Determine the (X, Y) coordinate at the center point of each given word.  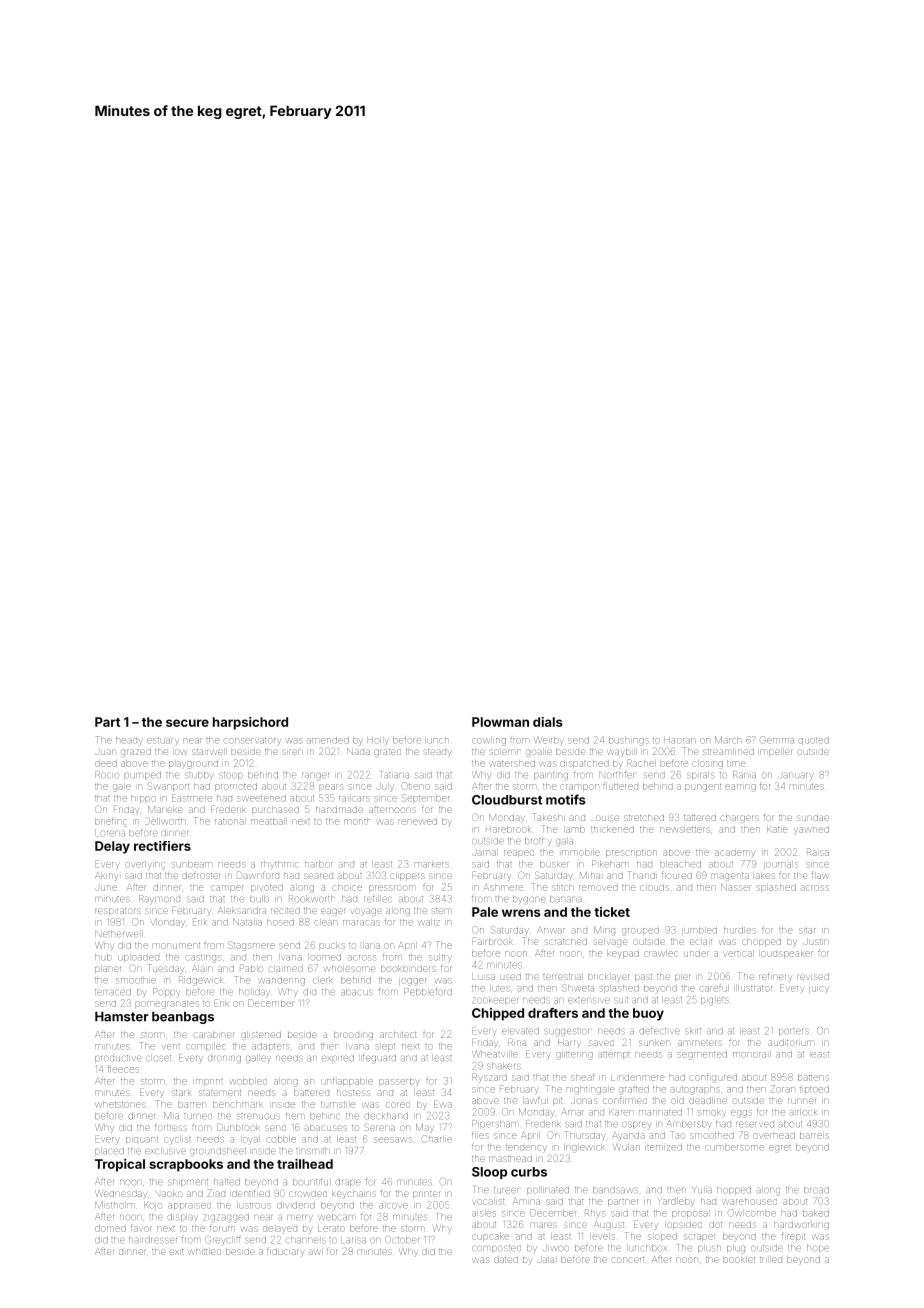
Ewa (443, 1105)
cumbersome (734, 1148)
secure (187, 723)
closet (158, 1058)
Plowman (500, 722)
